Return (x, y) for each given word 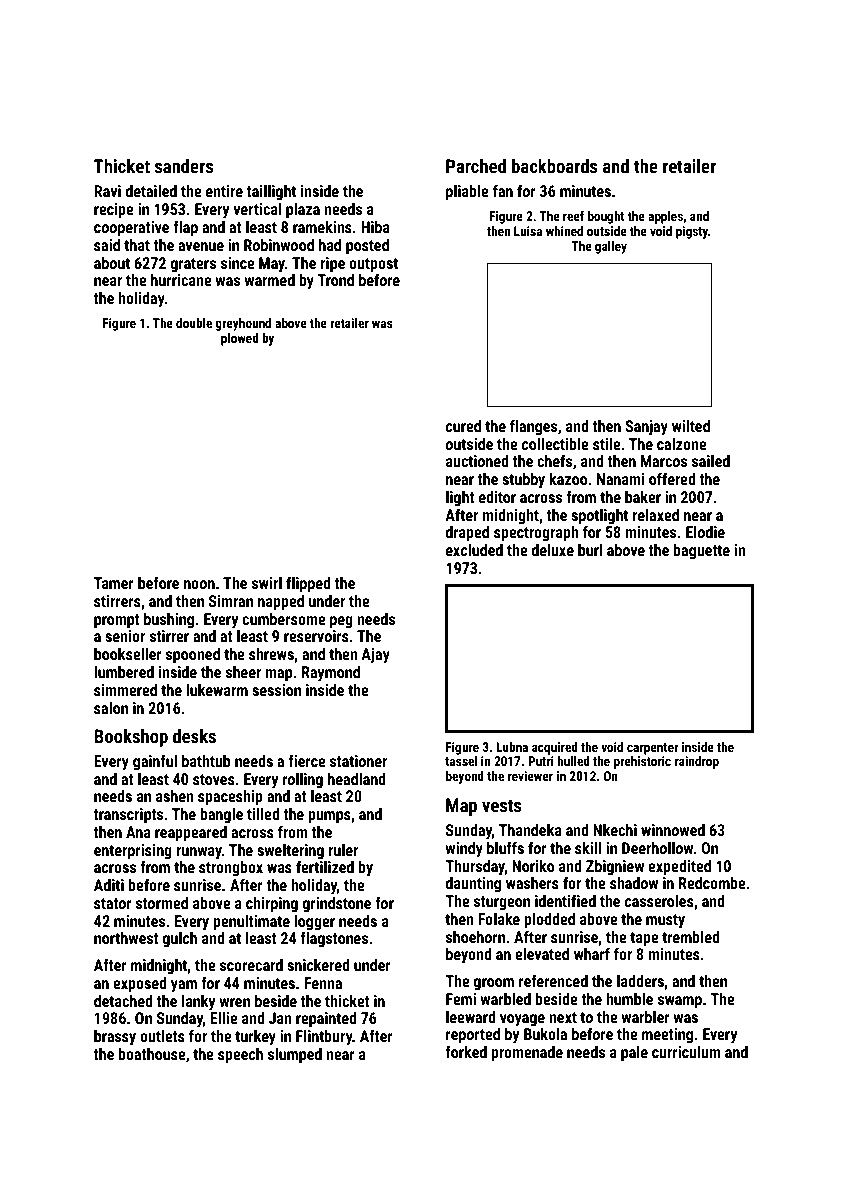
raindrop (697, 762)
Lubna (512, 747)
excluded (474, 550)
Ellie (224, 1018)
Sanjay (646, 428)
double (194, 323)
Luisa (528, 231)
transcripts (128, 816)
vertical (257, 209)
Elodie (705, 532)
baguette (701, 552)
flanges (533, 427)
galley (611, 247)
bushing (169, 621)
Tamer (114, 583)
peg (341, 622)
